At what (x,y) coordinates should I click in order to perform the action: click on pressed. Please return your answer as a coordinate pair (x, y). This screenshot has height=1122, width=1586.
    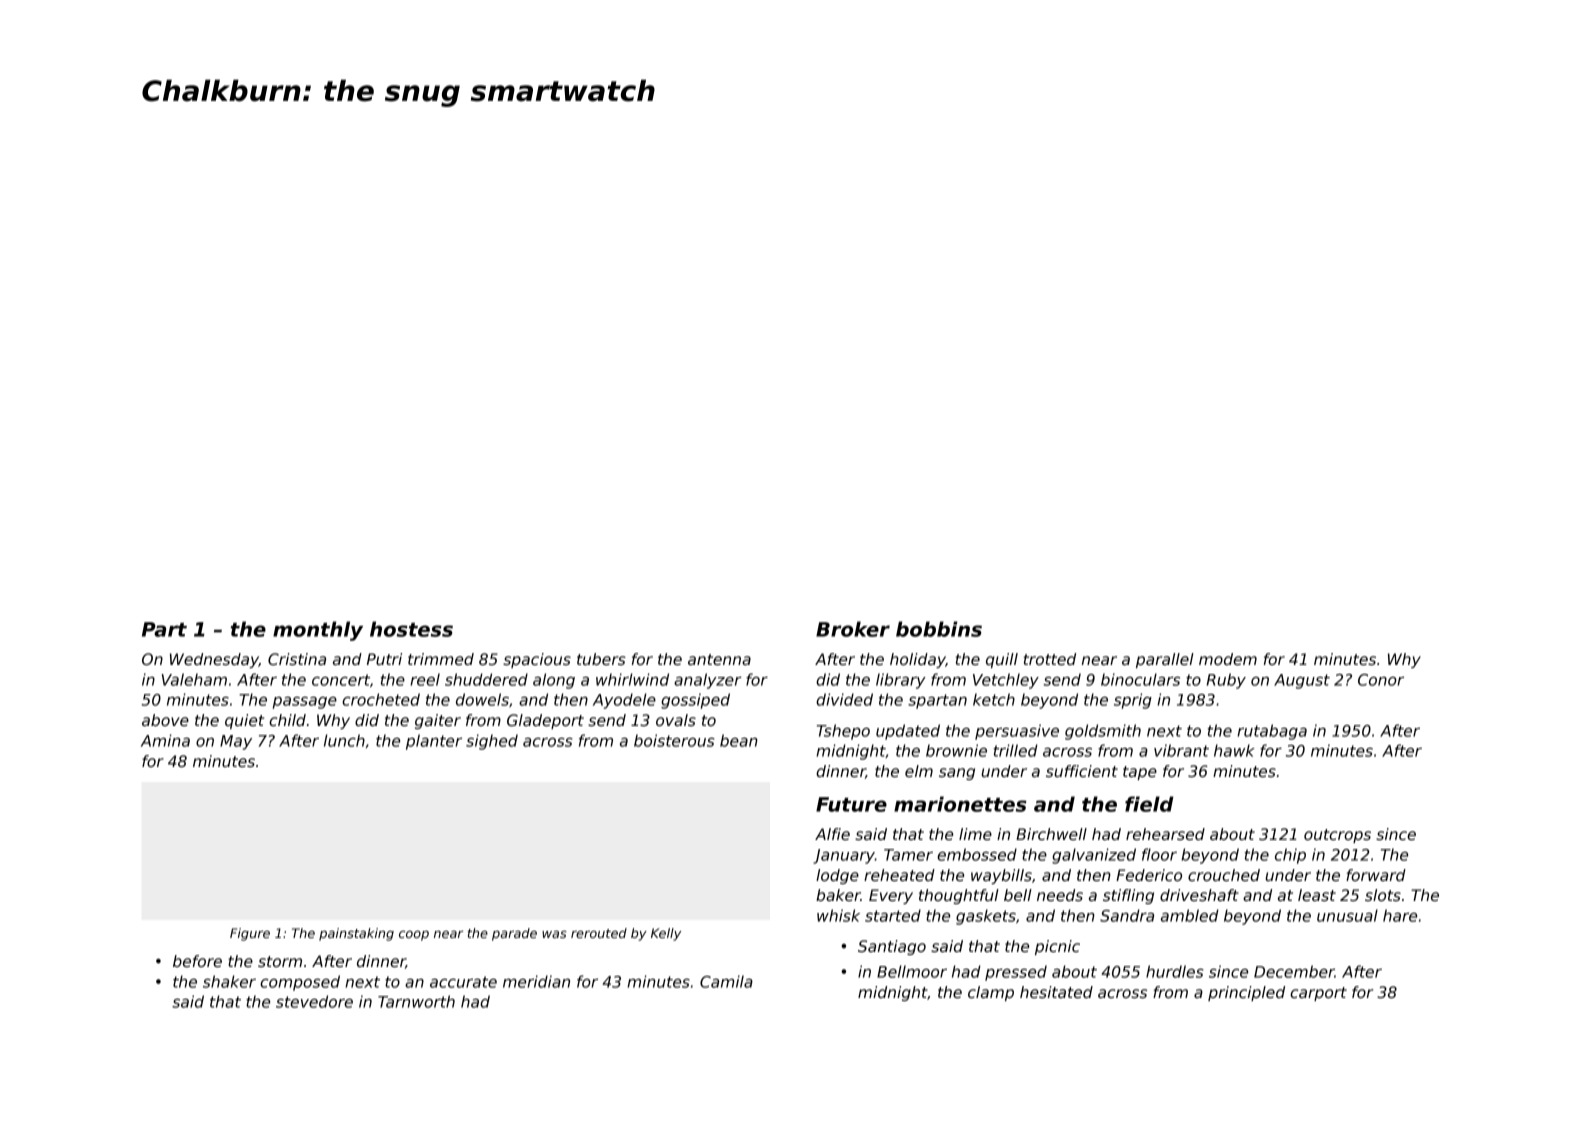
    Looking at the image, I should click on (1016, 973).
